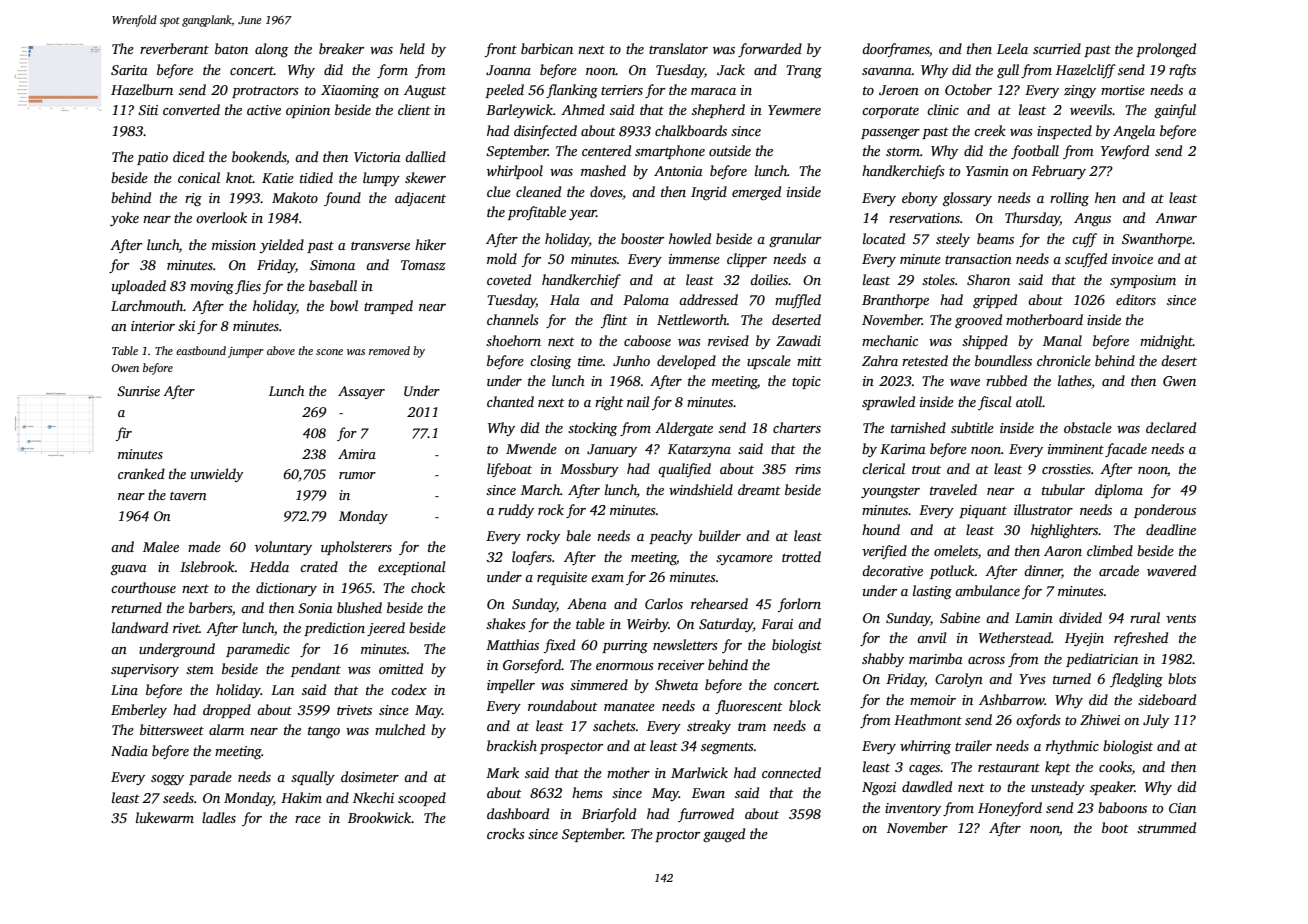 The height and width of the screenshot is (924, 1308). I want to click on fixed, so click(559, 646).
